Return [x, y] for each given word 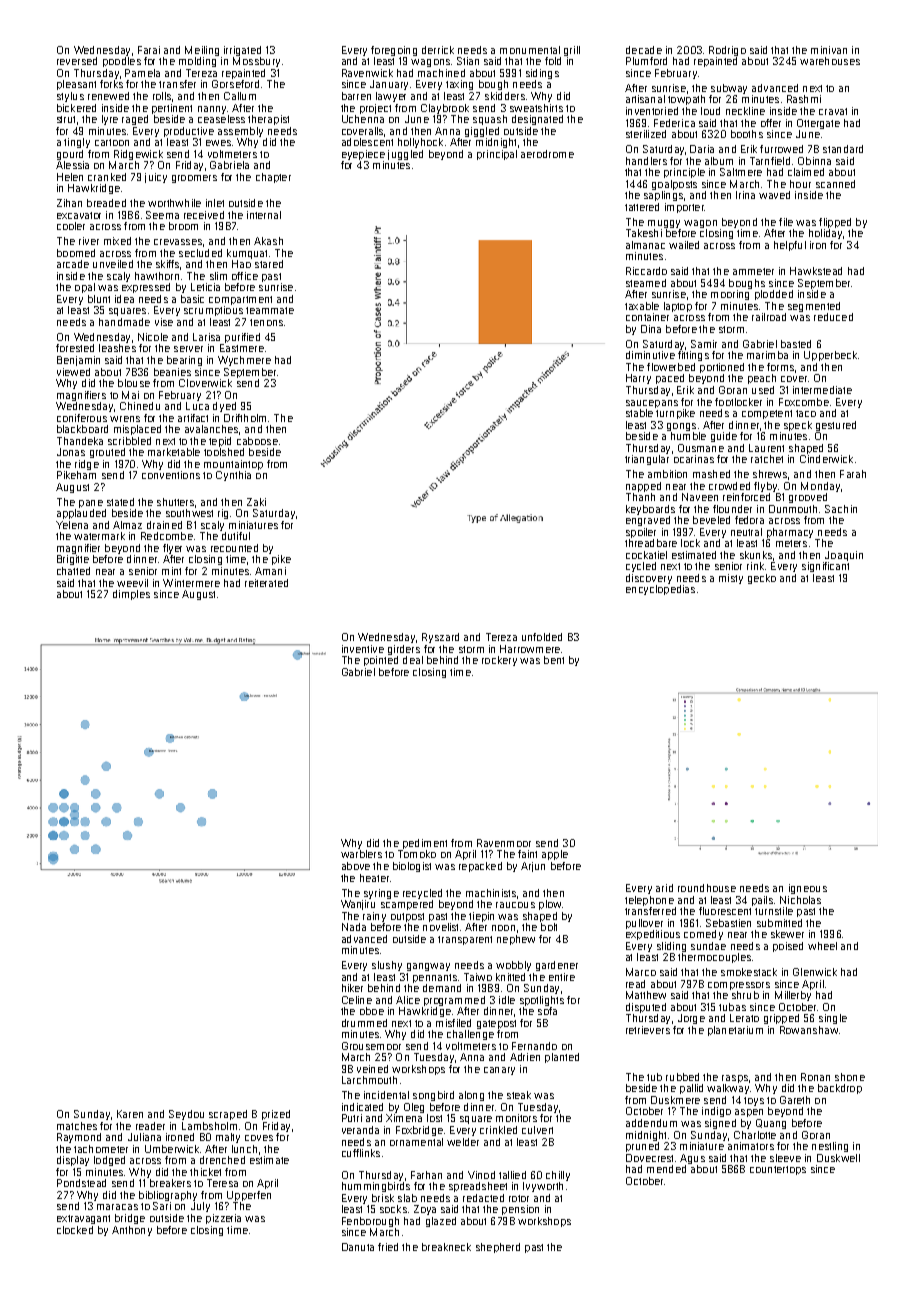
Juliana [144, 1137]
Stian [468, 61]
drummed [364, 1023]
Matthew [646, 995]
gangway [428, 967]
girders [404, 650]
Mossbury [256, 62]
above [356, 866]
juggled [405, 155]
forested [75, 348]
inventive [363, 649]
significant [825, 567]
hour [800, 184]
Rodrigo [727, 51]
